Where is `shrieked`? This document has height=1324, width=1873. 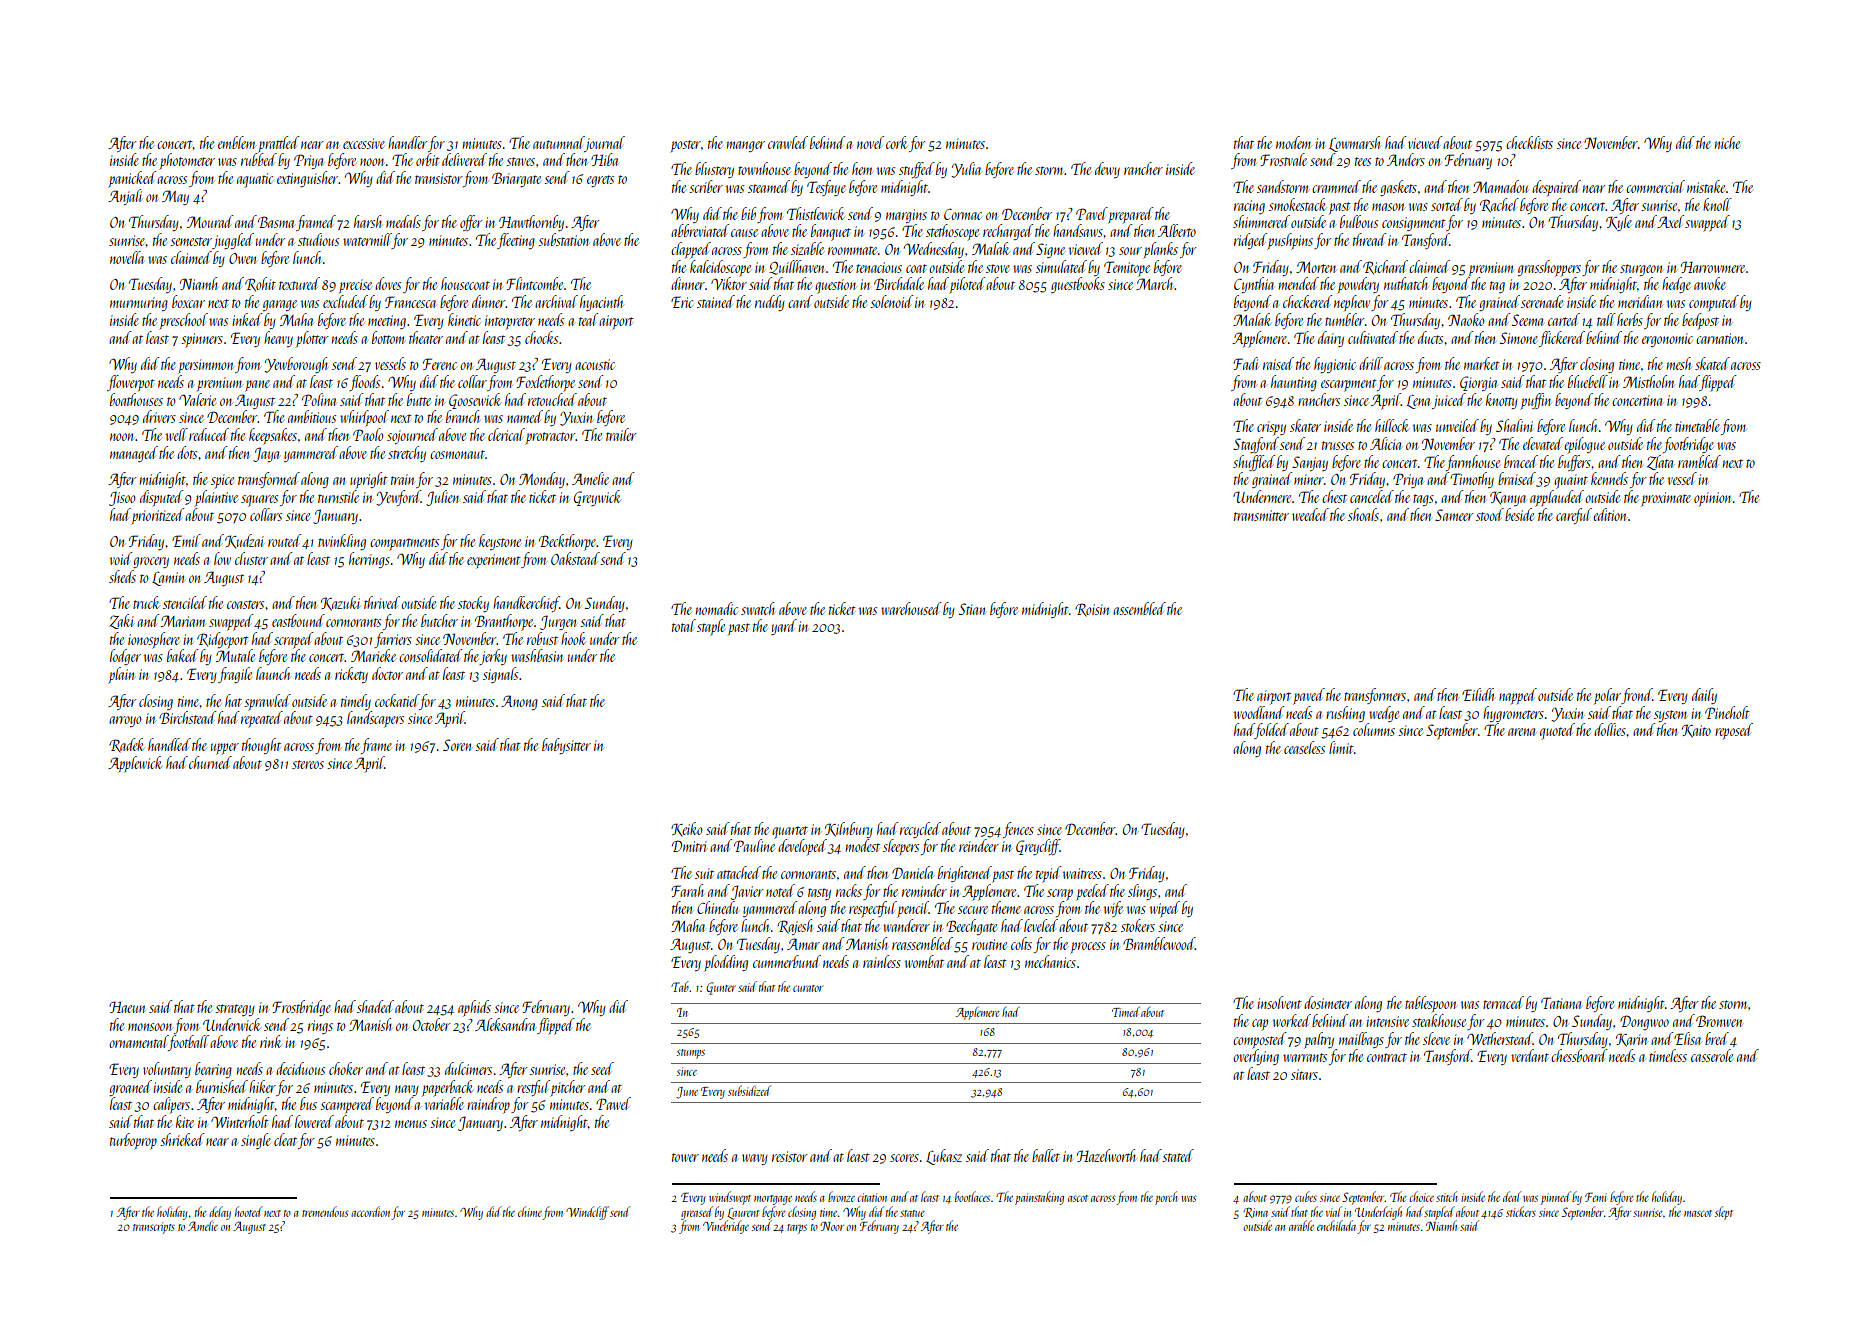 shrieked is located at coordinates (182, 1139).
